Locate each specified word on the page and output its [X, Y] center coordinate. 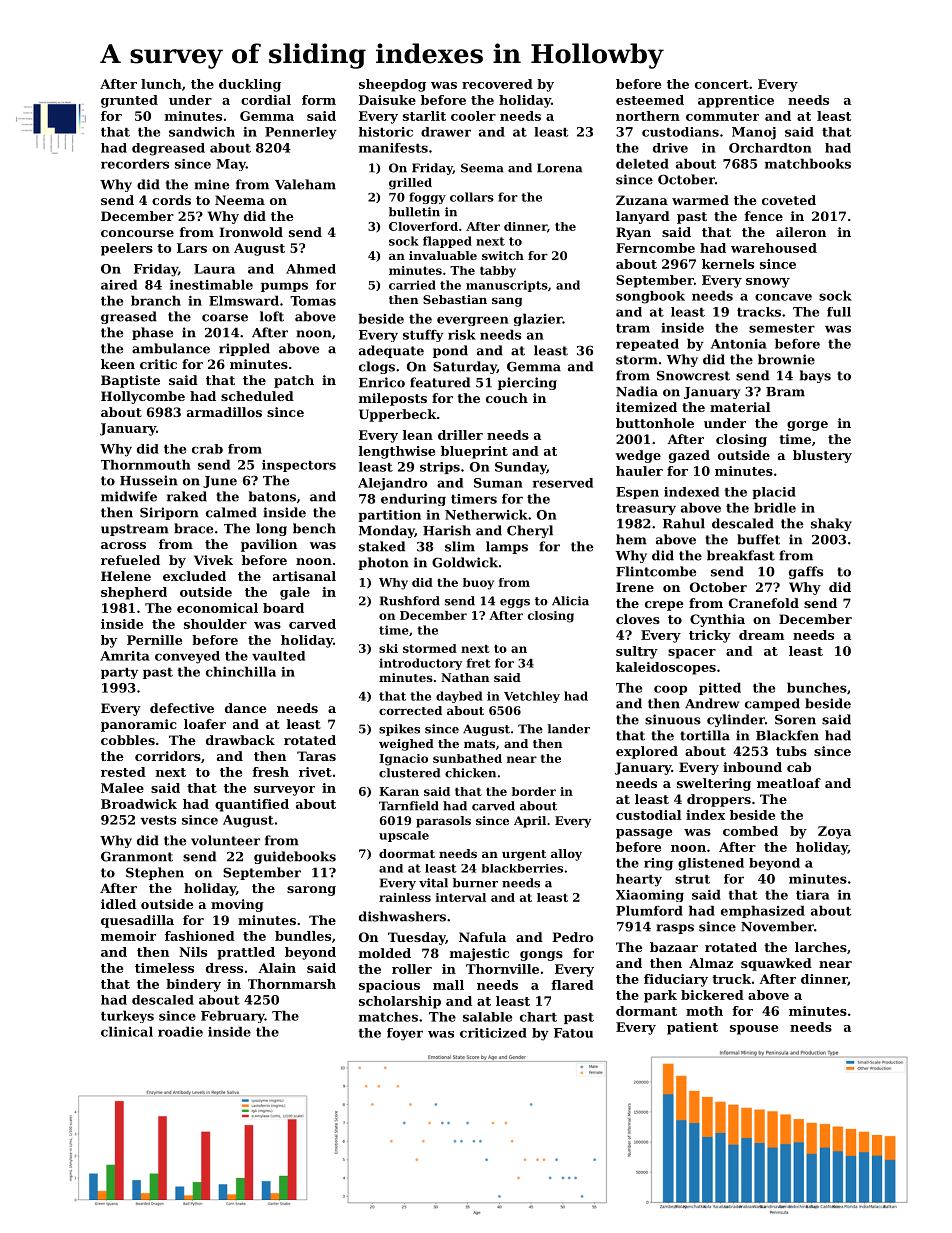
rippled [244, 349]
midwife [129, 496]
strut [692, 879]
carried [412, 285]
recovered [497, 84]
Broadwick [139, 804]
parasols [443, 822]
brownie [786, 359]
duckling [250, 85]
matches [388, 1017]
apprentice [736, 101]
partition [389, 516]
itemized [646, 407]
